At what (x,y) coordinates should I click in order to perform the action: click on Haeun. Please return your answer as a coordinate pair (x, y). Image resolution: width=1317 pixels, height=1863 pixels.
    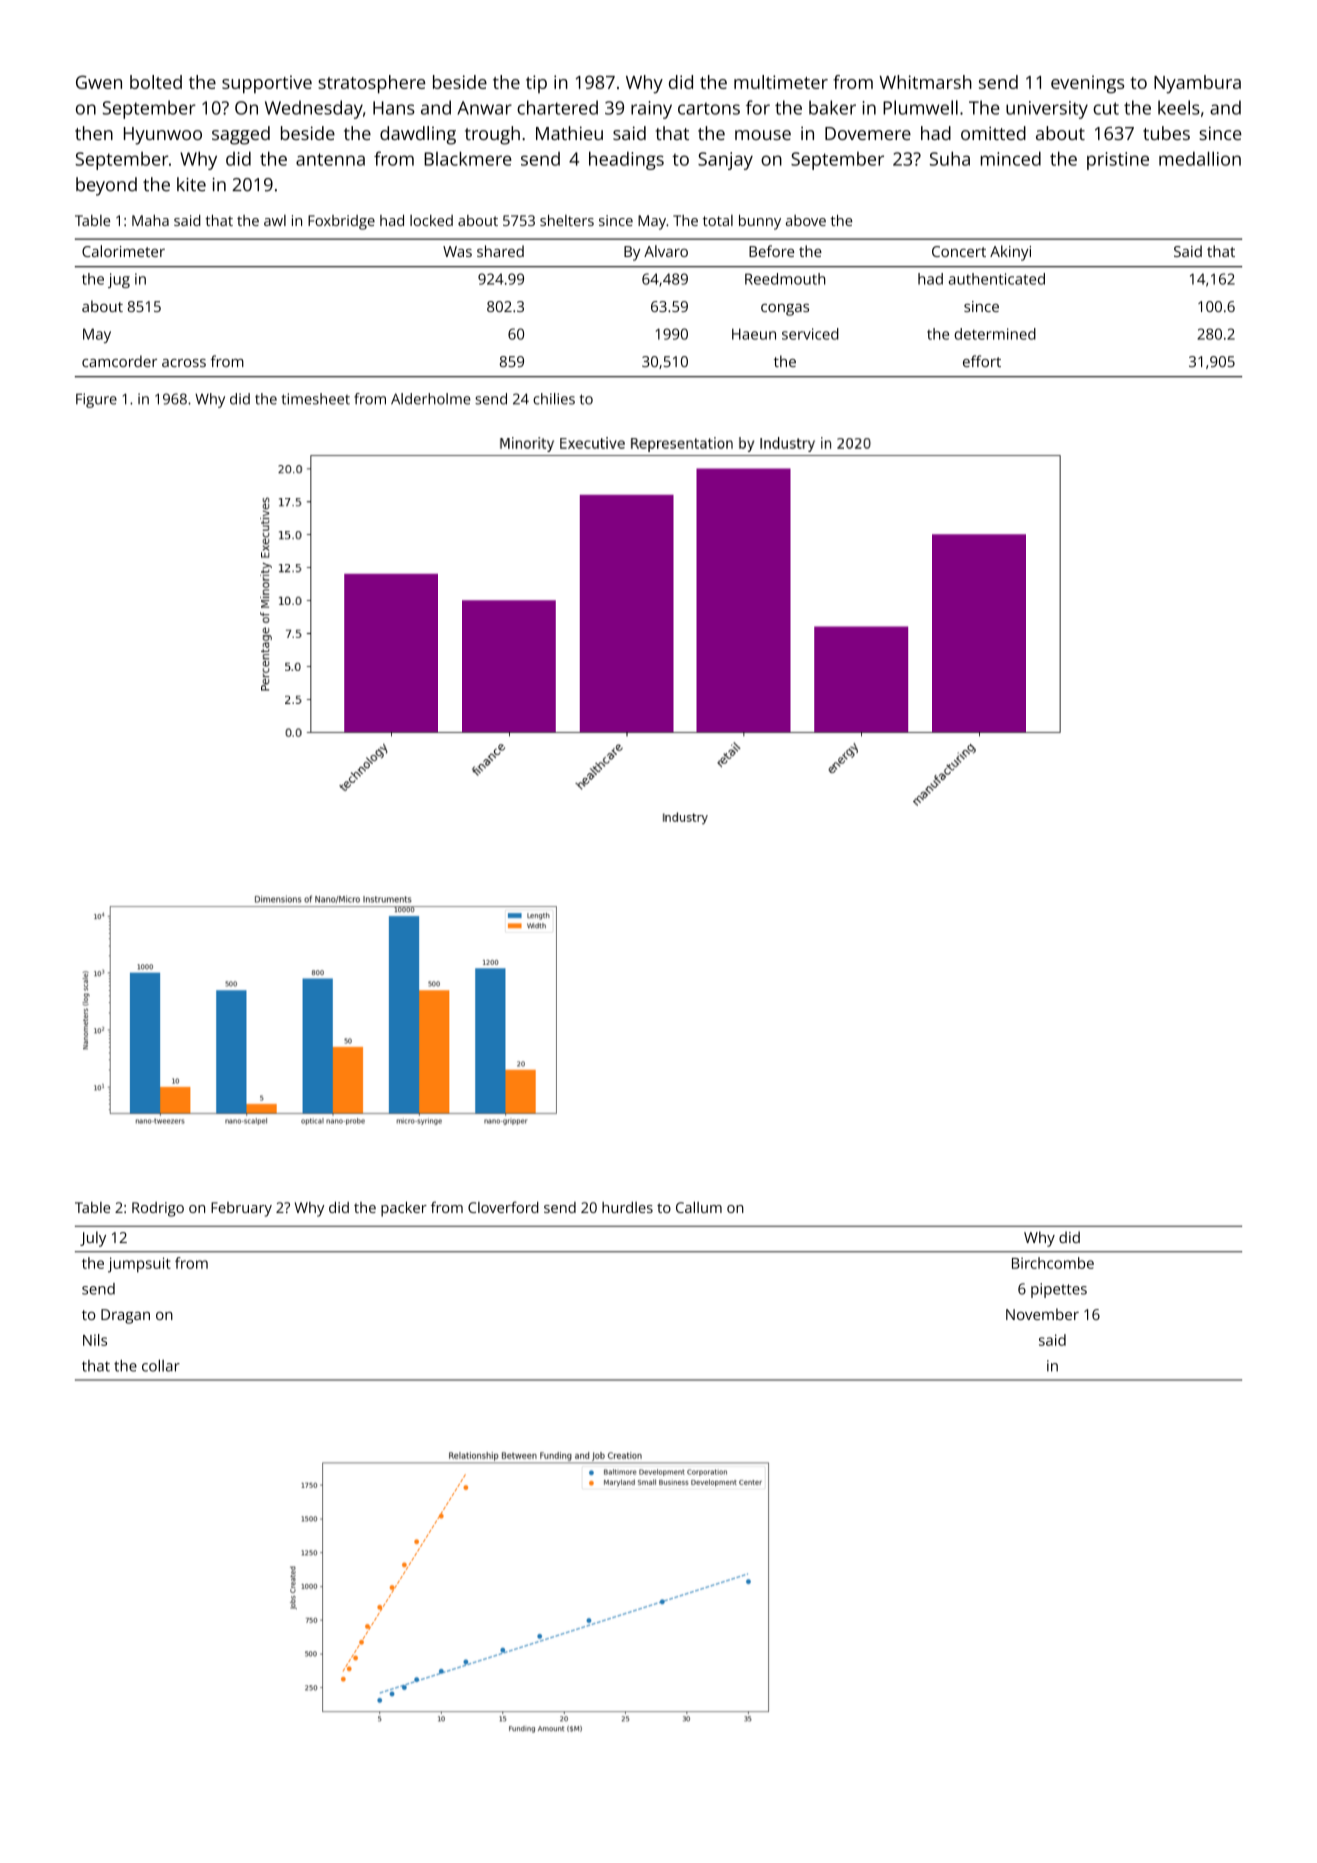
    Looking at the image, I should click on (754, 334).
